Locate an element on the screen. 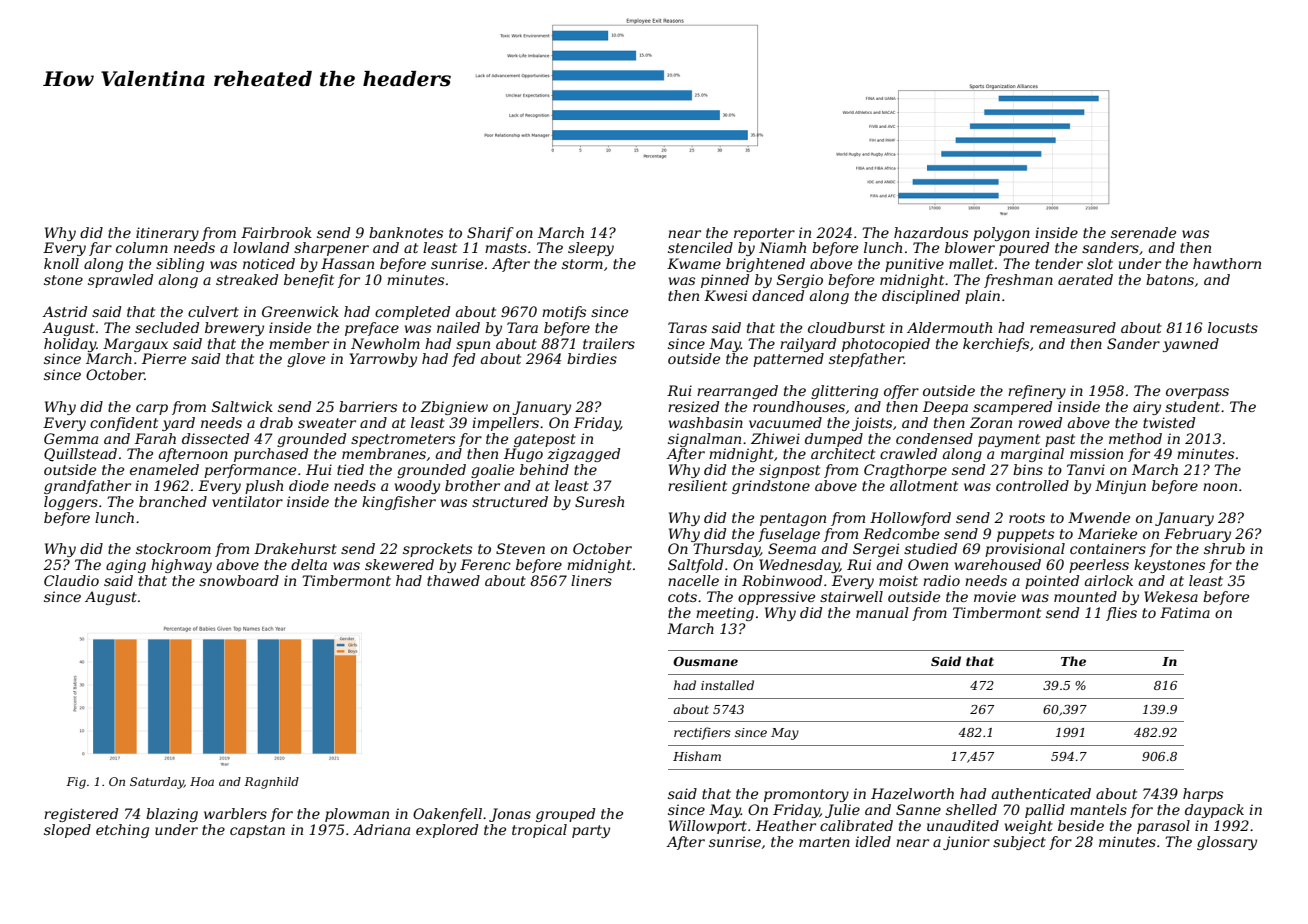  Fairbrook is located at coordinates (276, 232).
